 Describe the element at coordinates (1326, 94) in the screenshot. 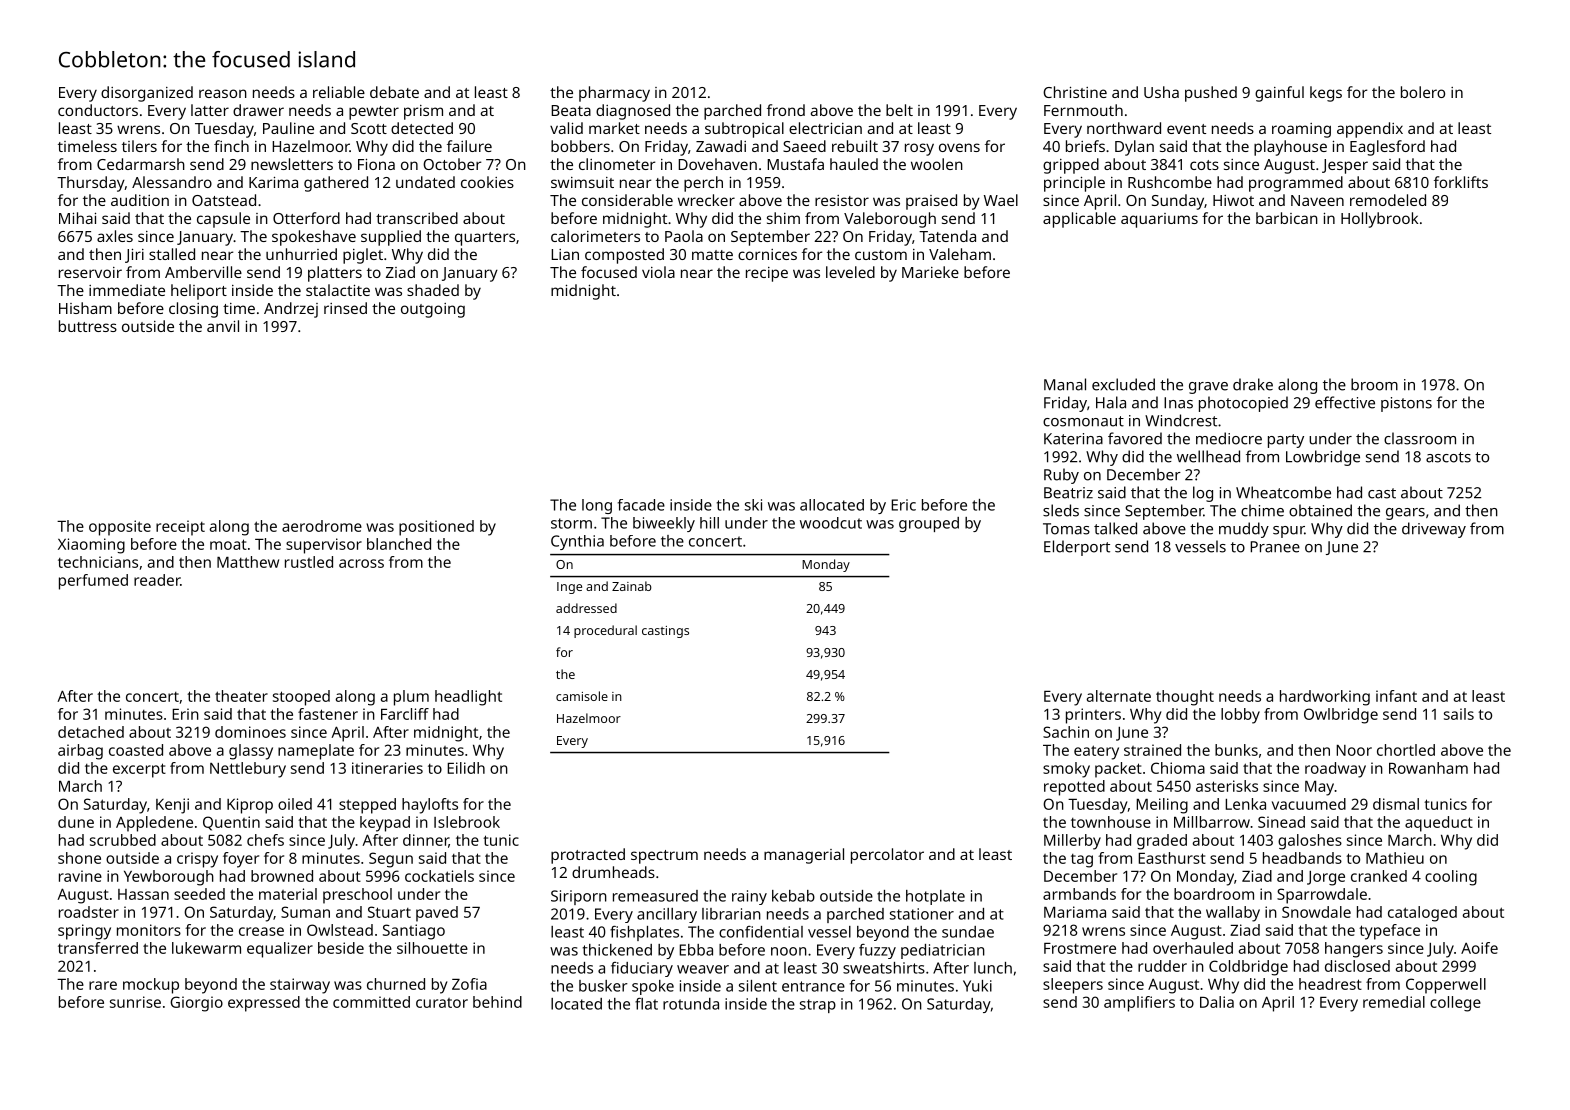

I see `kegs` at that location.
